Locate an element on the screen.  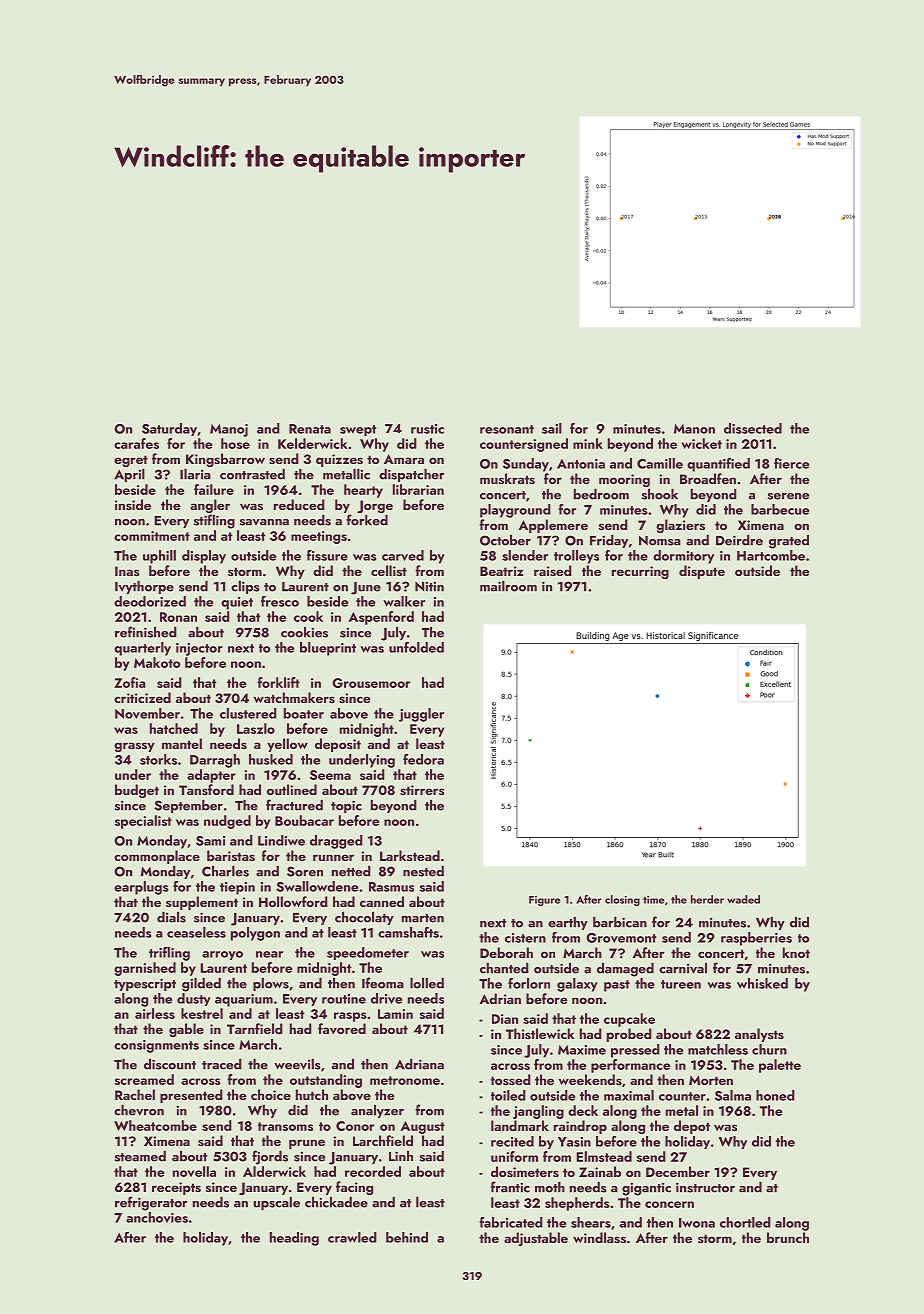
dissected is located at coordinates (753, 428).
